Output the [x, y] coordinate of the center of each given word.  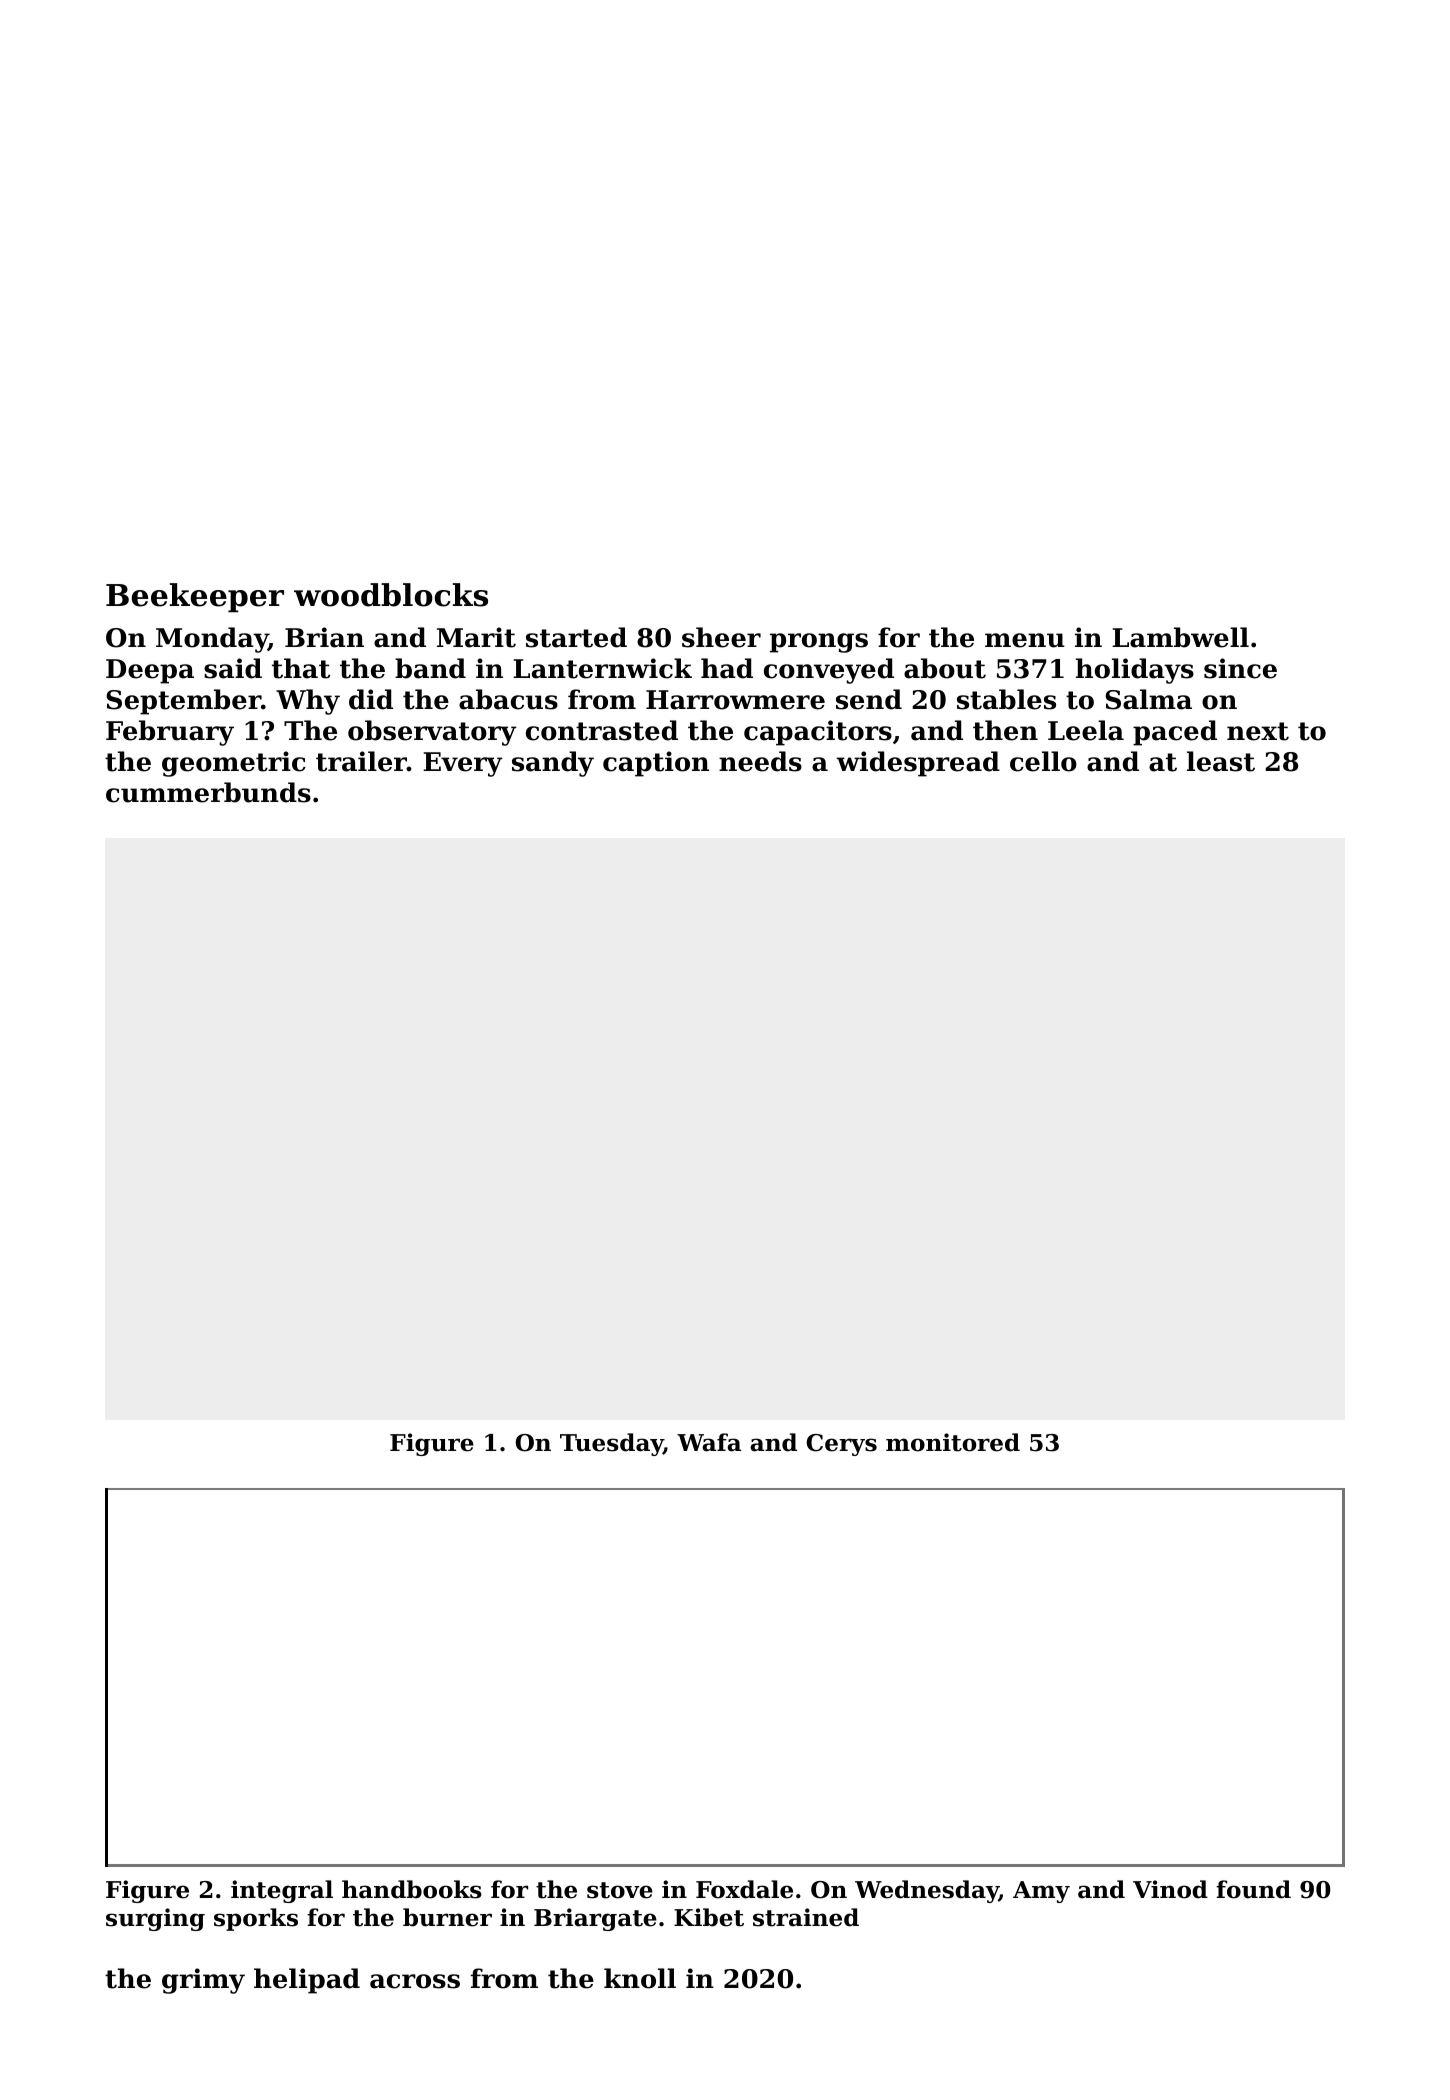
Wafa [709, 1442]
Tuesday [611, 1444]
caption [656, 764]
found [1253, 1889]
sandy [553, 764]
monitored [953, 1442]
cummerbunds [208, 792]
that [301, 668]
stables [1006, 699]
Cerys [841, 1445]
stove [620, 1890]
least [1221, 761]
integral [282, 1891]
